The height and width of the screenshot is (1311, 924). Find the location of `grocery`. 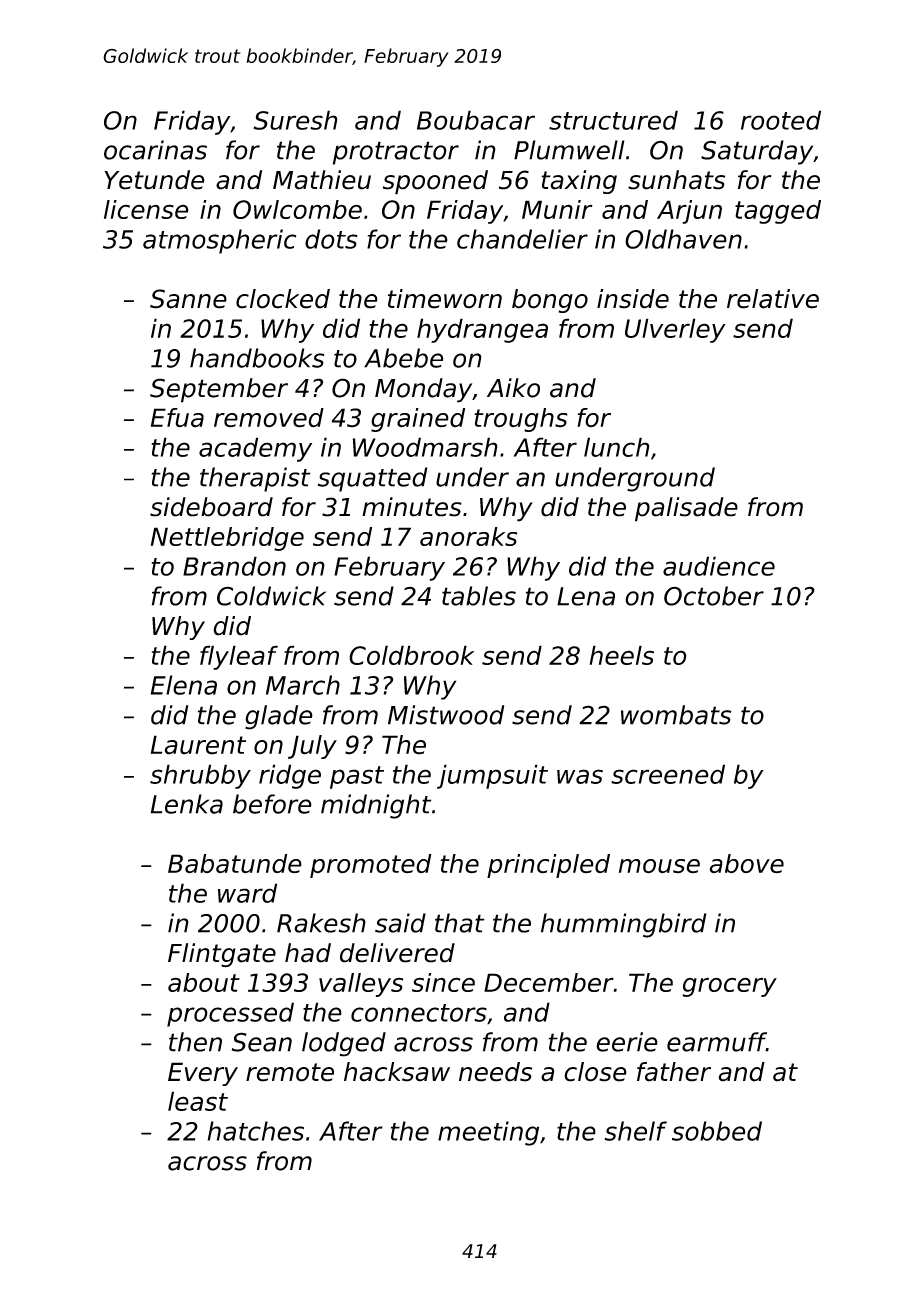

grocery is located at coordinates (729, 987).
